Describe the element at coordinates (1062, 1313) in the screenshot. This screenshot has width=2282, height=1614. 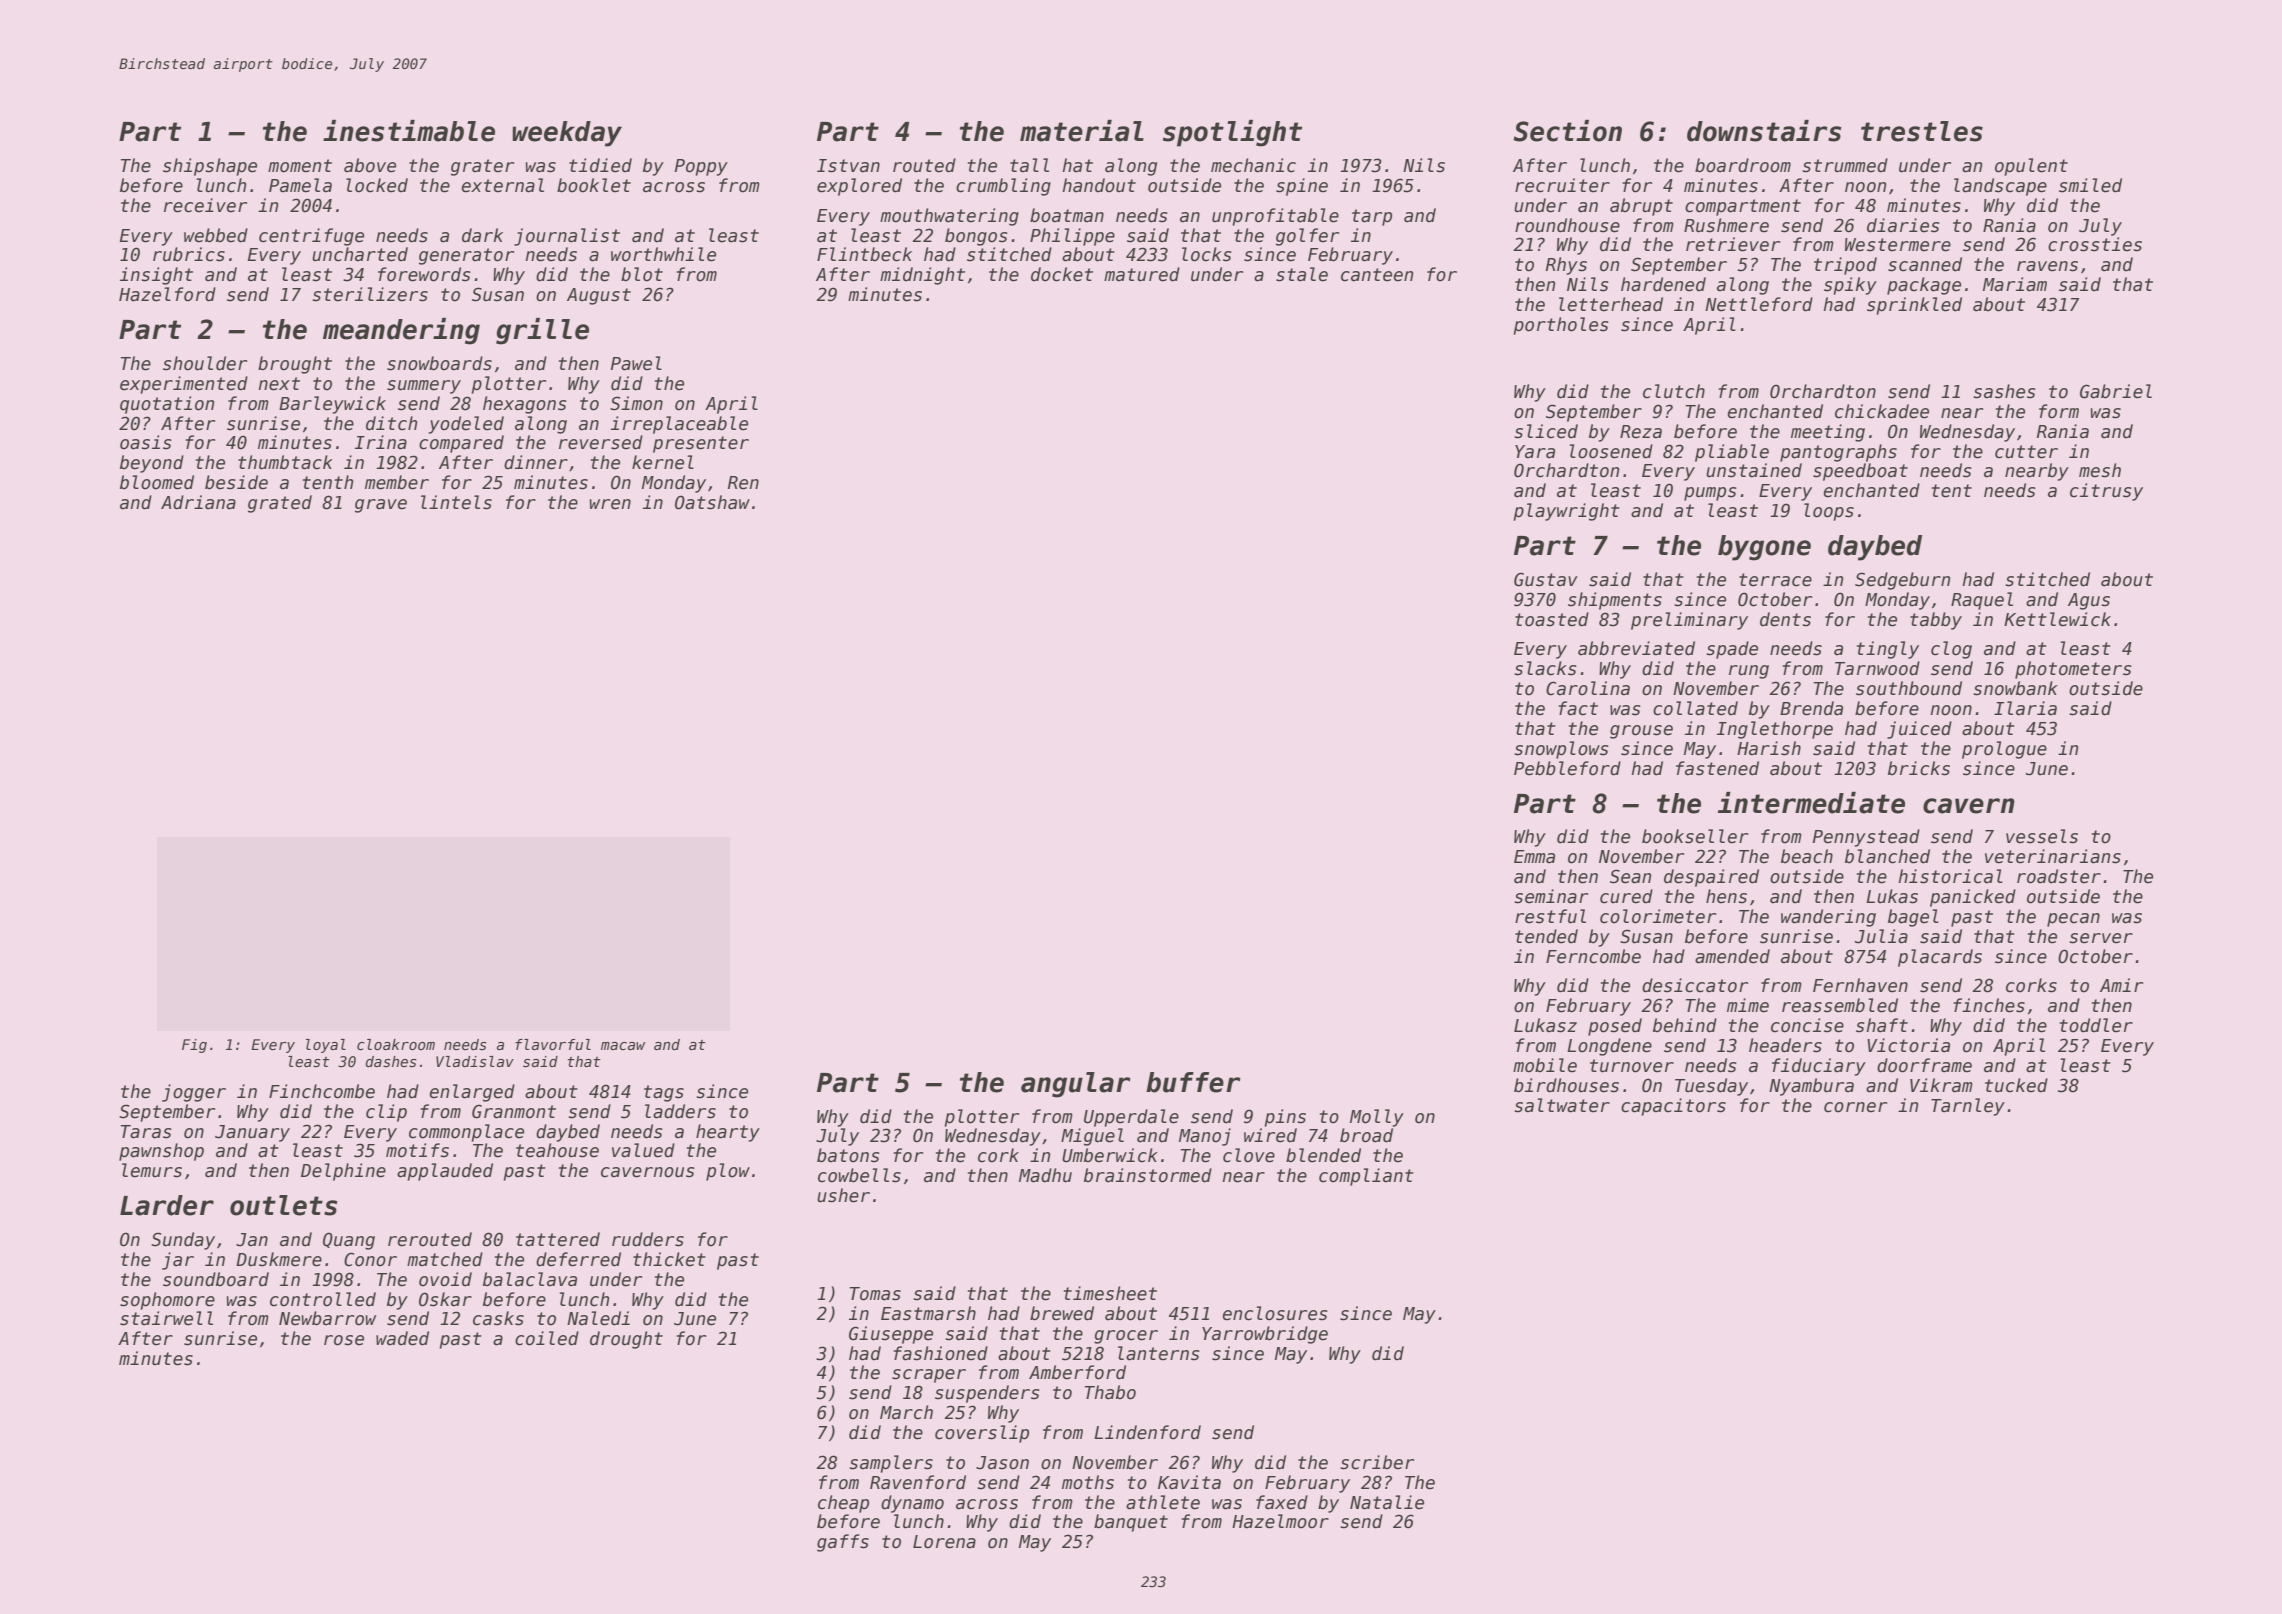
I see `brewed` at that location.
